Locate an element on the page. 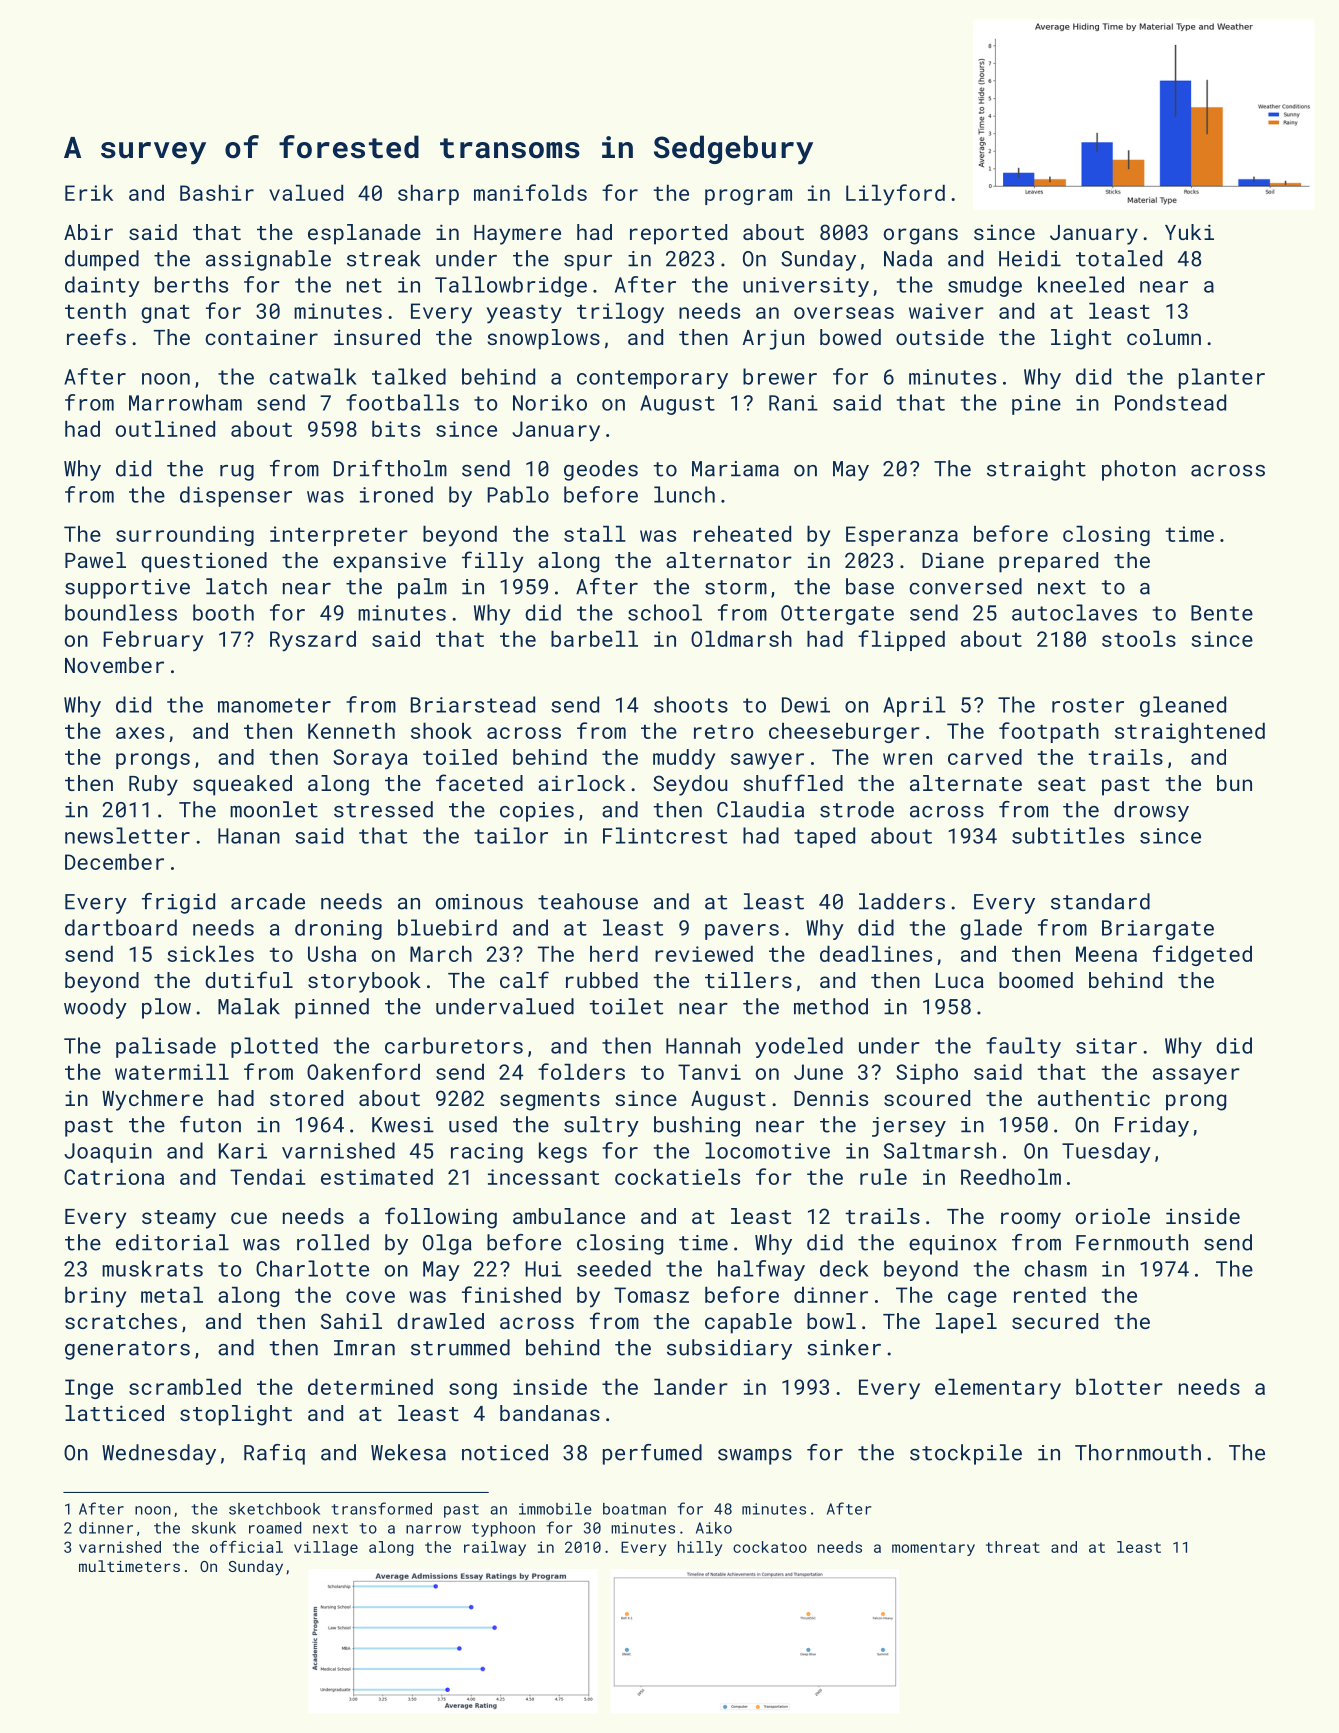 The height and width of the document is (1733, 1339). expansive is located at coordinates (389, 562).
